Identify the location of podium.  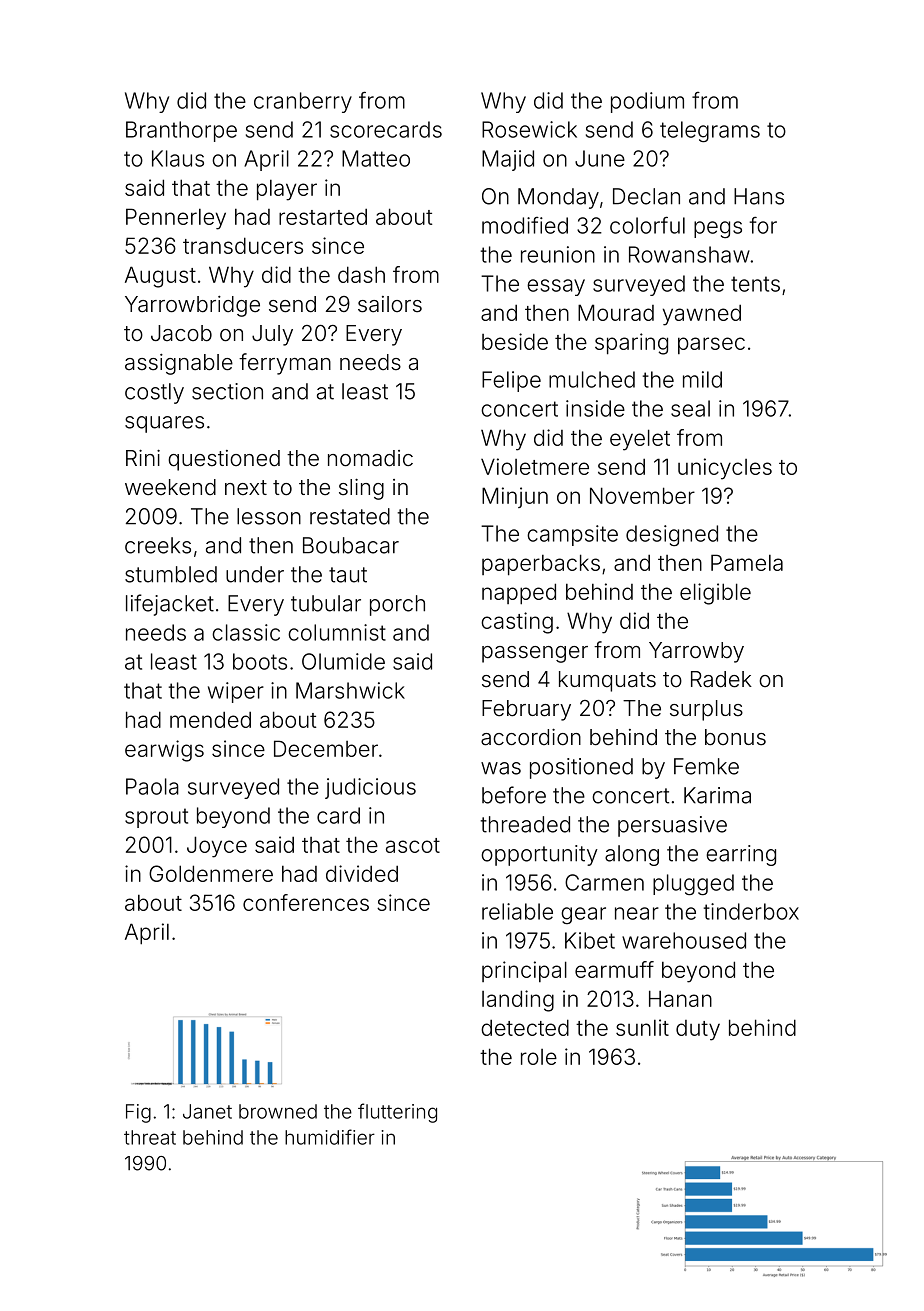
(647, 102).
